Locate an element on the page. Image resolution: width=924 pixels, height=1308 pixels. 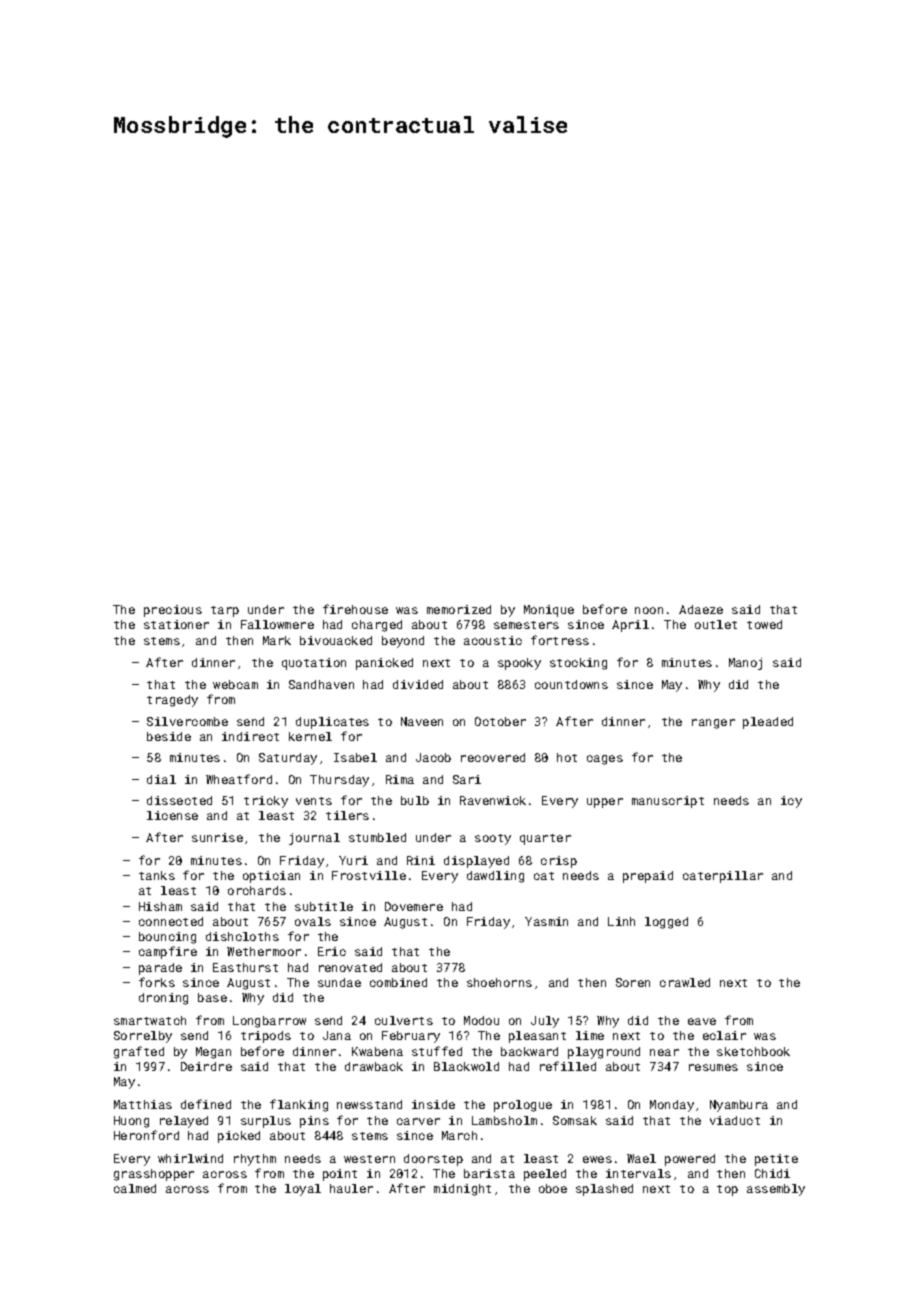
journal is located at coordinates (314, 839).
